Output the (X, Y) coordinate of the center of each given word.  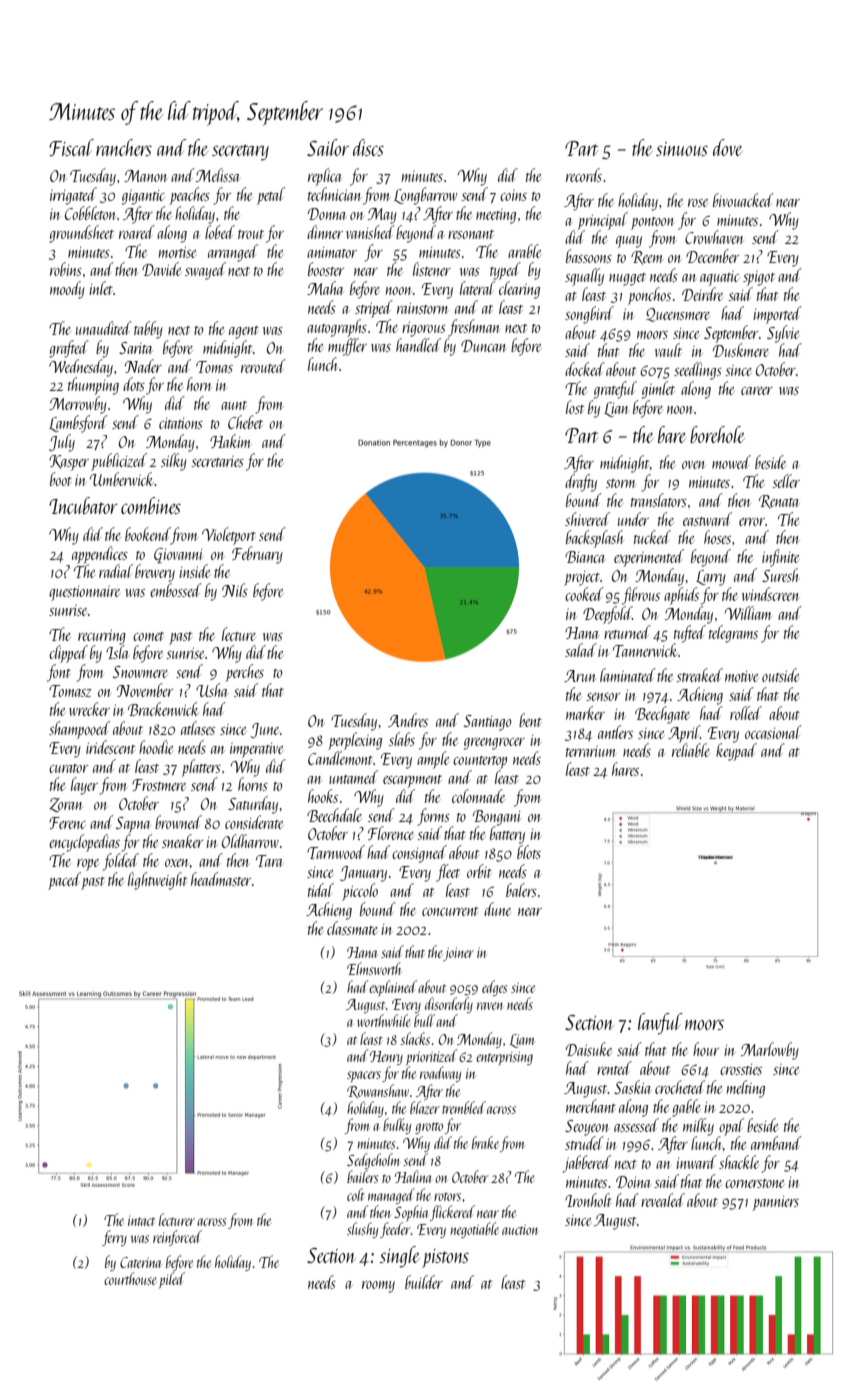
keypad (736, 752)
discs (368, 147)
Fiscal (71, 147)
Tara (269, 861)
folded (120, 862)
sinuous (682, 149)
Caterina (140, 1262)
